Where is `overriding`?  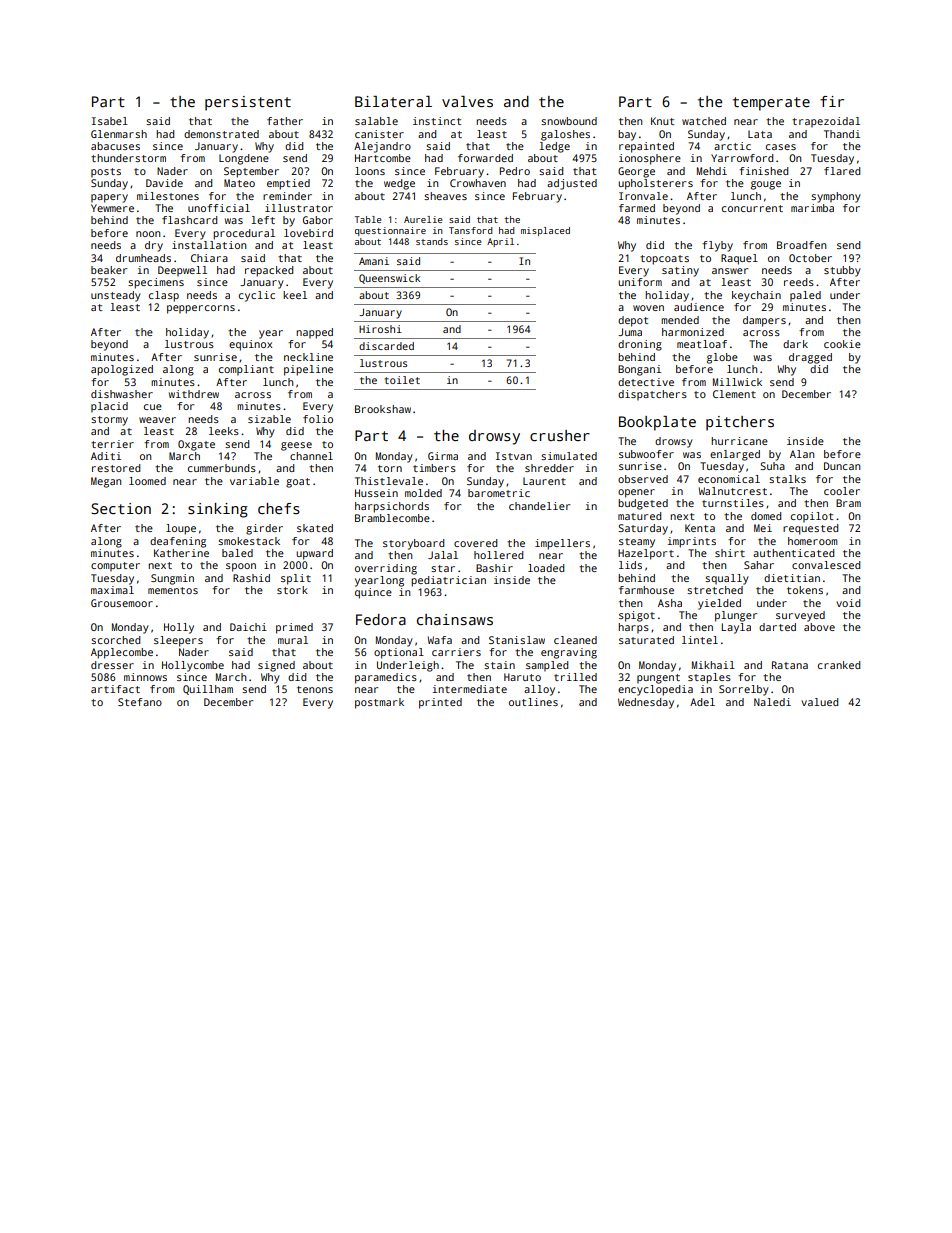
overriding is located at coordinates (386, 569).
